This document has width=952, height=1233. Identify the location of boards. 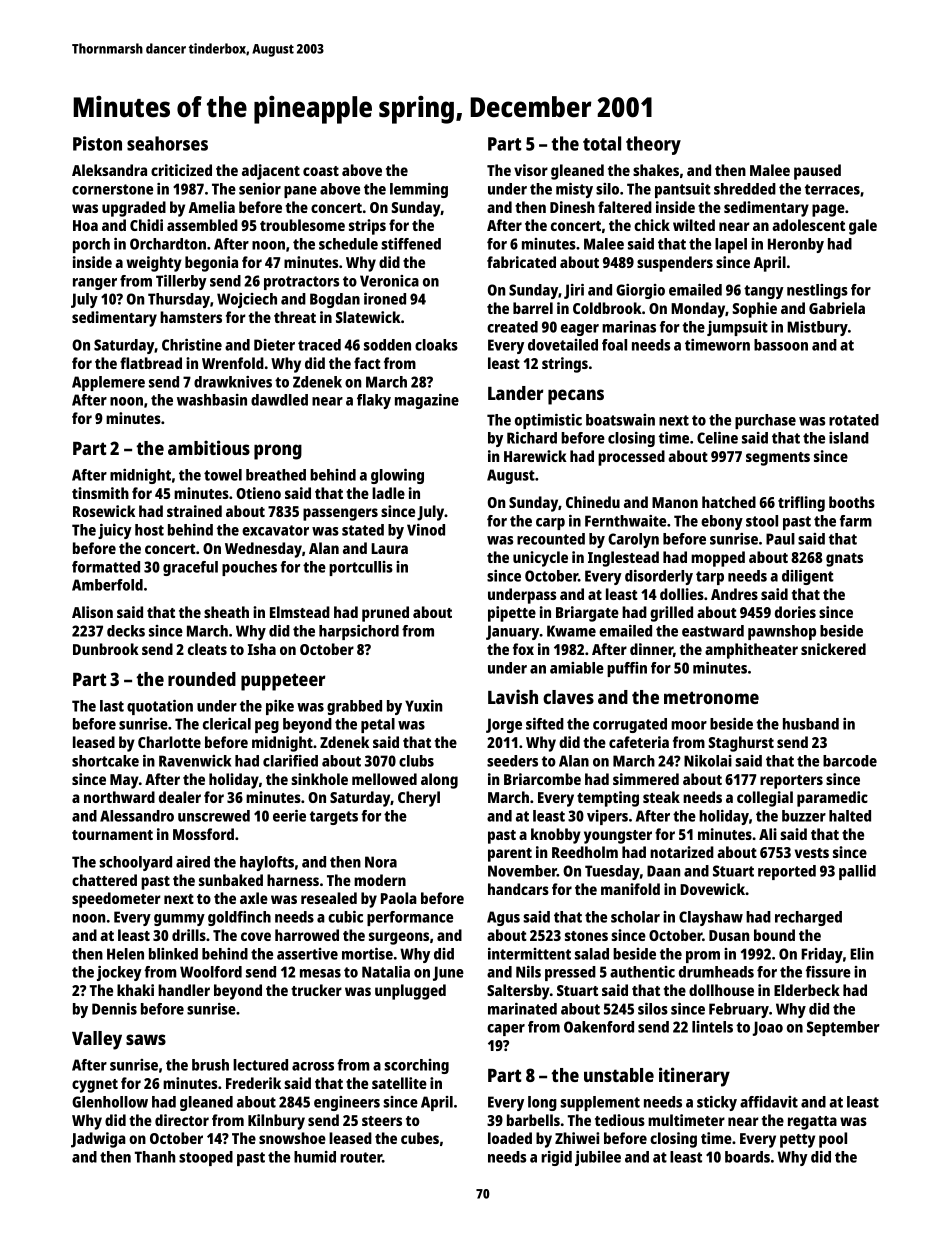
(747, 1157).
